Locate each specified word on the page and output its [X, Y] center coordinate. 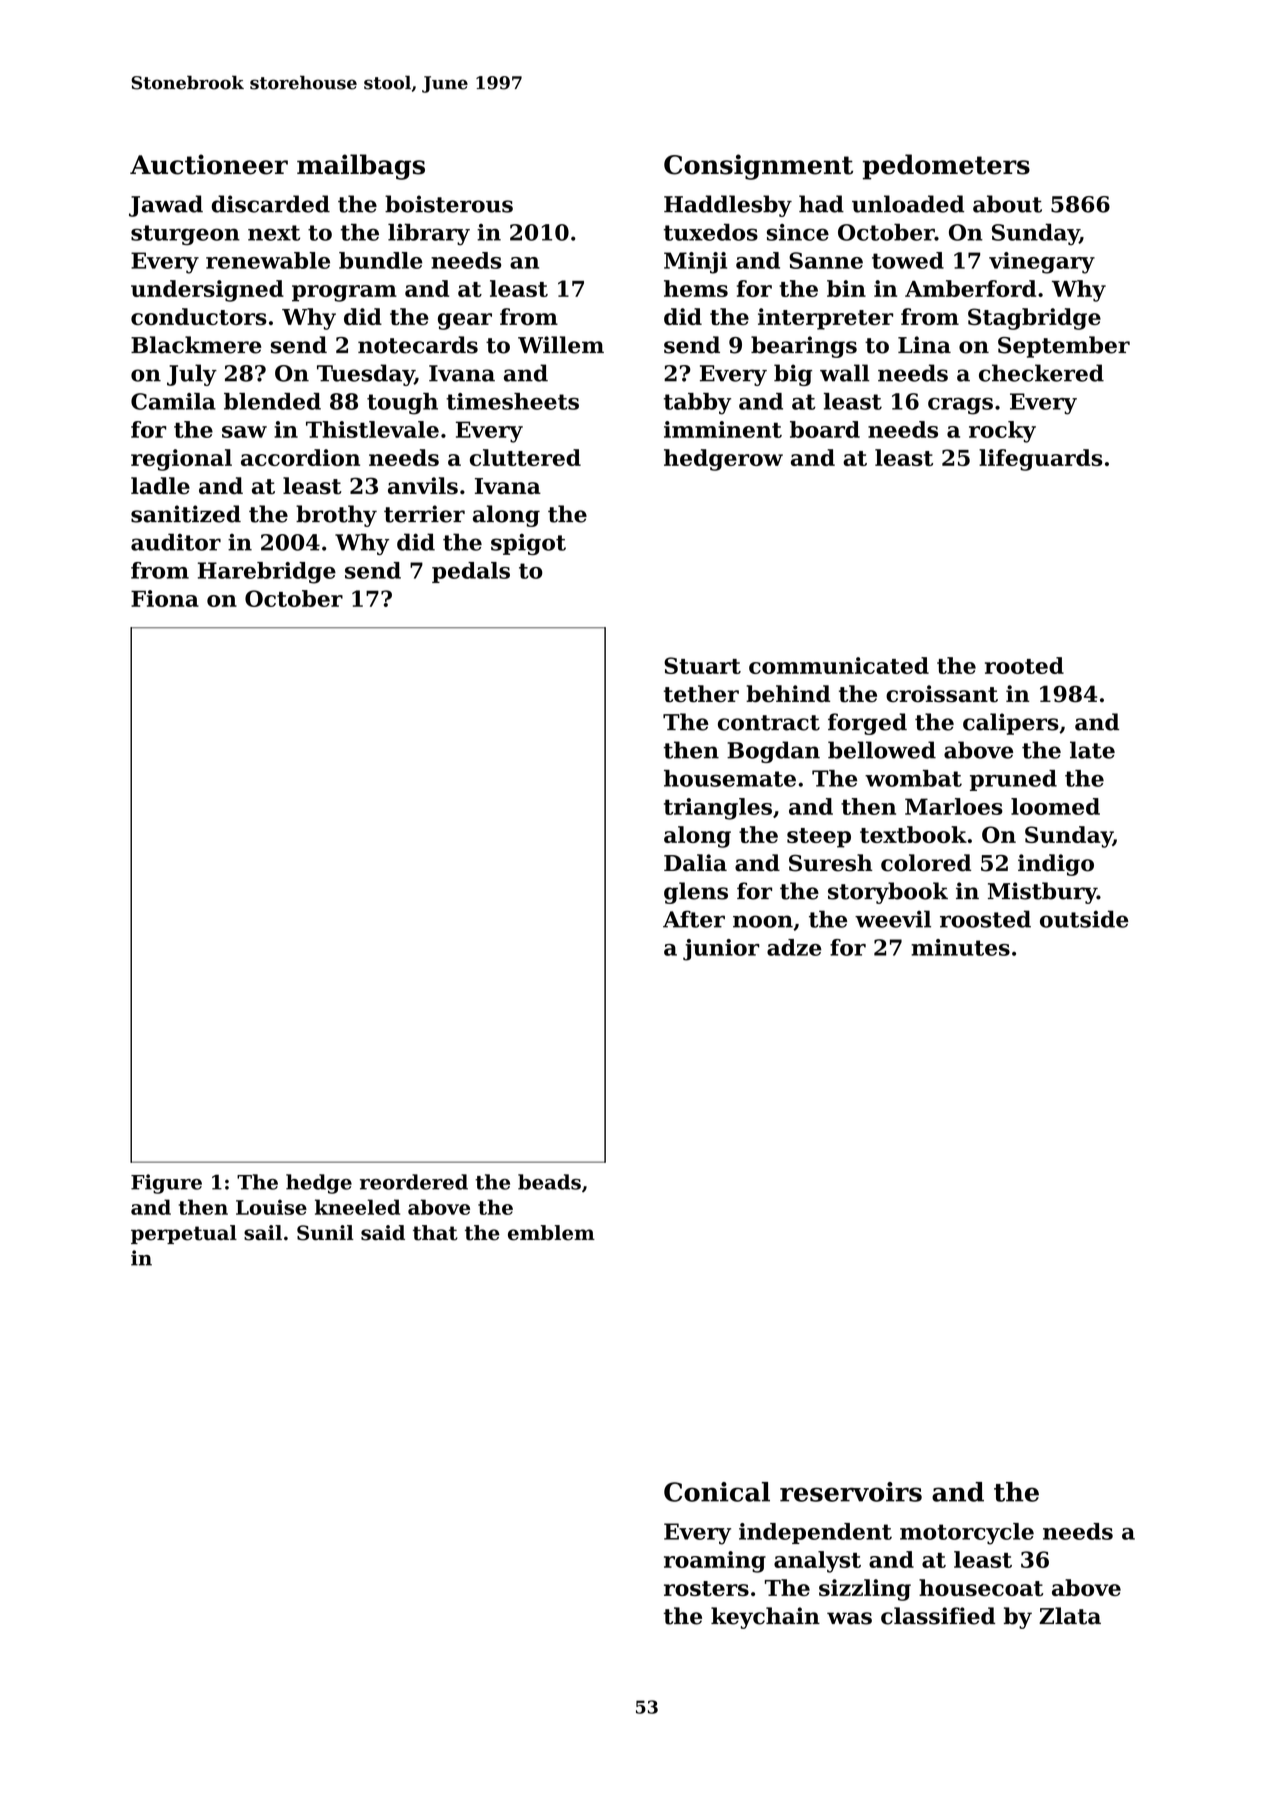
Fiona [165, 598]
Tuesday [366, 375]
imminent [723, 429]
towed [908, 260]
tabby [697, 404]
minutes [960, 947]
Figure [166, 1184]
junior [721, 950]
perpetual [184, 1234]
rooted [1024, 665]
